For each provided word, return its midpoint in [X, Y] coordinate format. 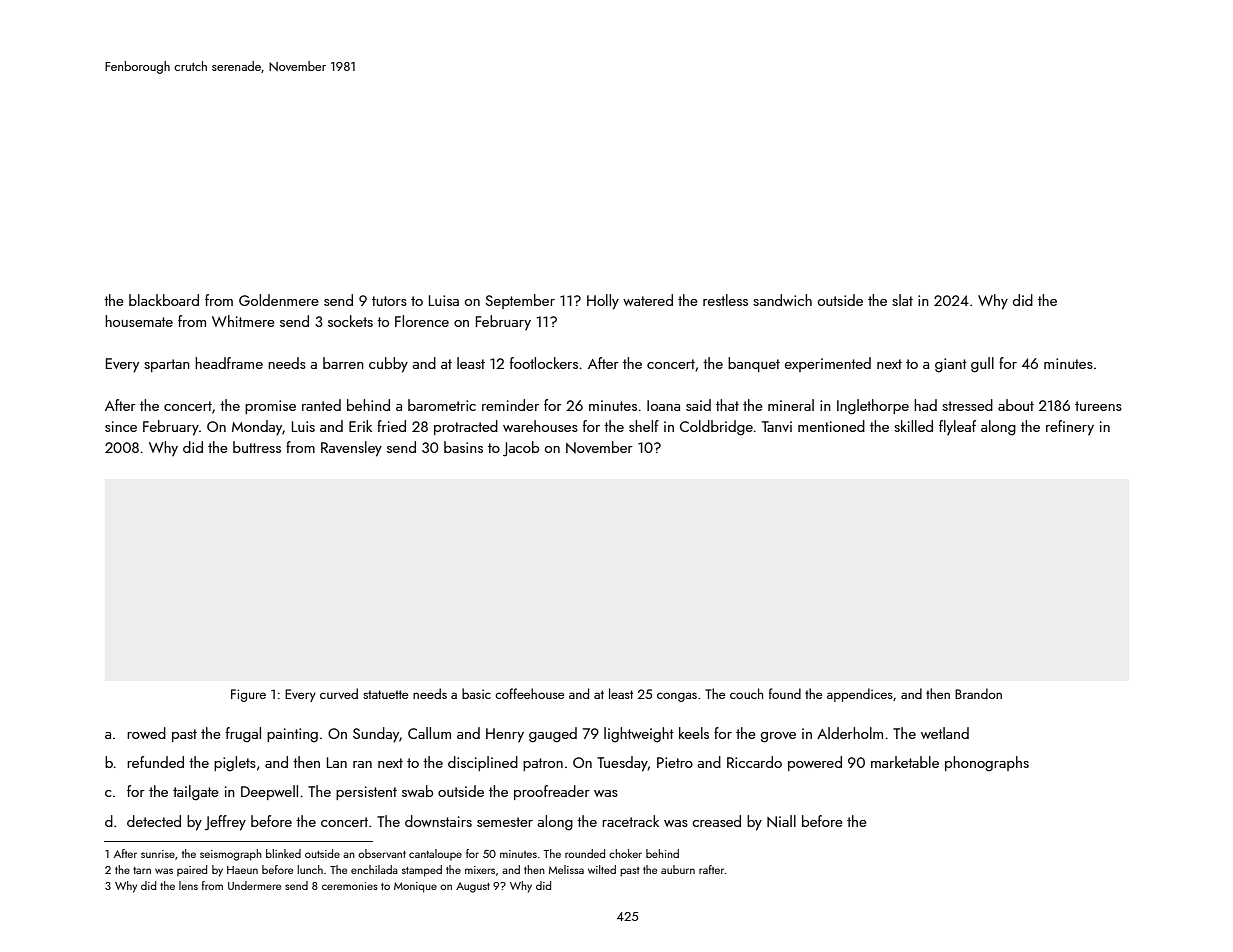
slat [902, 300]
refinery [1070, 428]
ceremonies [350, 886]
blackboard [164, 300]
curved [339, 693]
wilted [602, 869]
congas [677, 697]
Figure [248, 695]
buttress [257, 447]
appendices [860, 695]
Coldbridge [716, 428]
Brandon [978, 693]
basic [476, 693]
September [520, 301]
